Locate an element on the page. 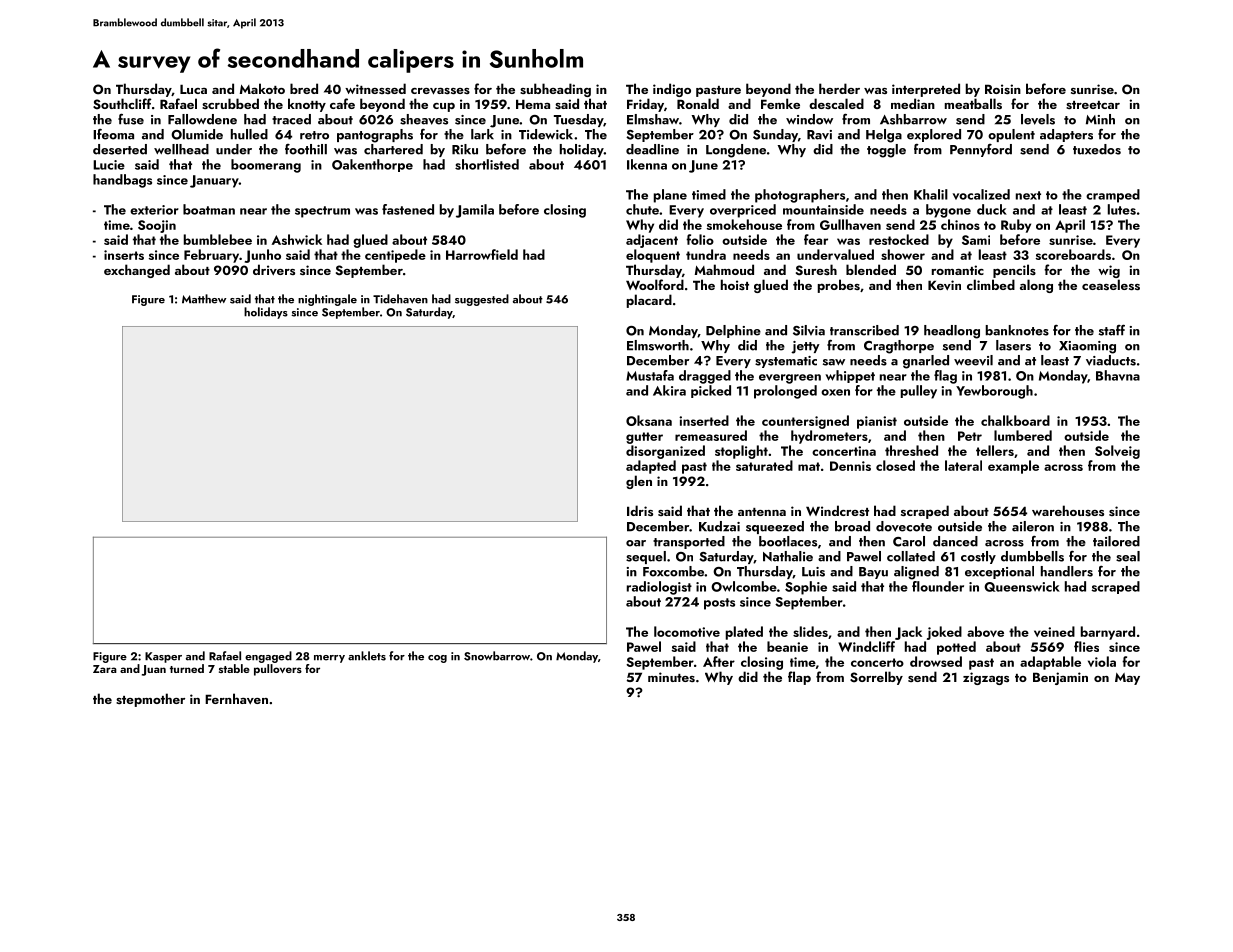 The height and width of the image is (952, 1233). Friday is located at coordinates (645, 105).
